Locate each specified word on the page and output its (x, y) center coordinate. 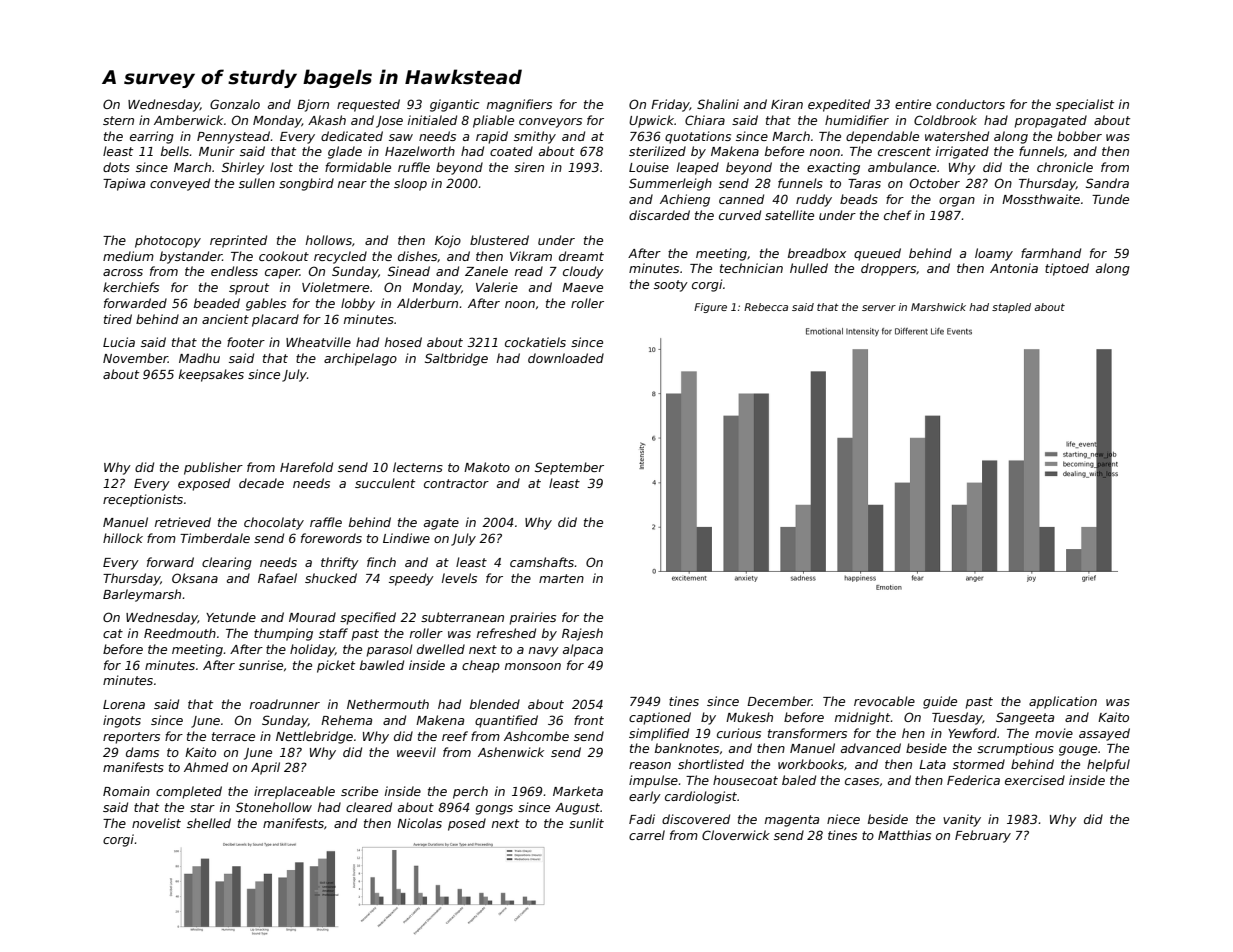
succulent (385, 483)
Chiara (705, 120)
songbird (306, 184)
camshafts (542, 562)
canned (741, 199)
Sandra (1107, 183)
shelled (209, 823)
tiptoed (1067, 269)
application (1063, 702)
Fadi (642, 819)
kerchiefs (131, 287)
